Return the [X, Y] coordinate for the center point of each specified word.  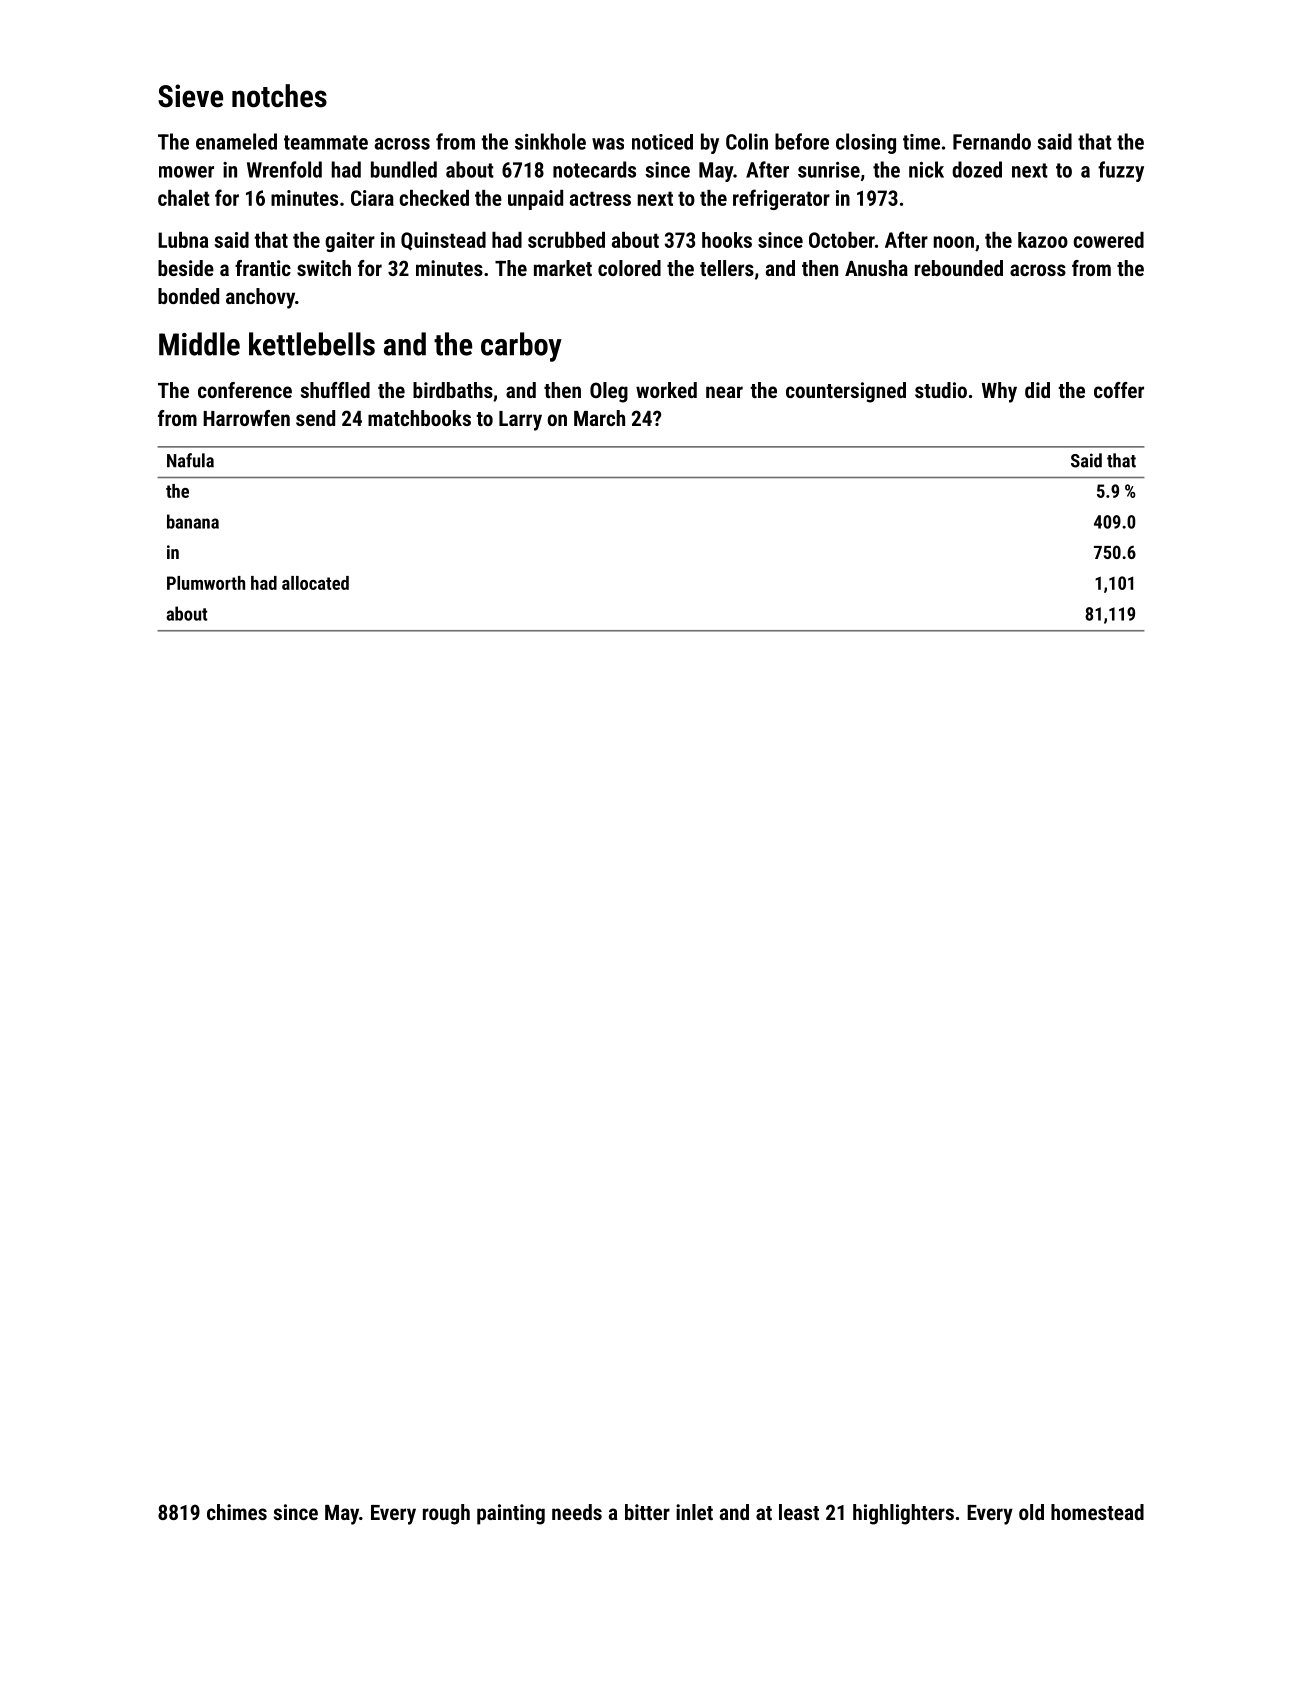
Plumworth [206, 583]
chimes [237, 1512]
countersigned [846, 392]
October [842, 240]
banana [193, 521]
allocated [315, 583]
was [608, 144]
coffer [1119, 390]
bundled [404, 169]
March [599, 418]
